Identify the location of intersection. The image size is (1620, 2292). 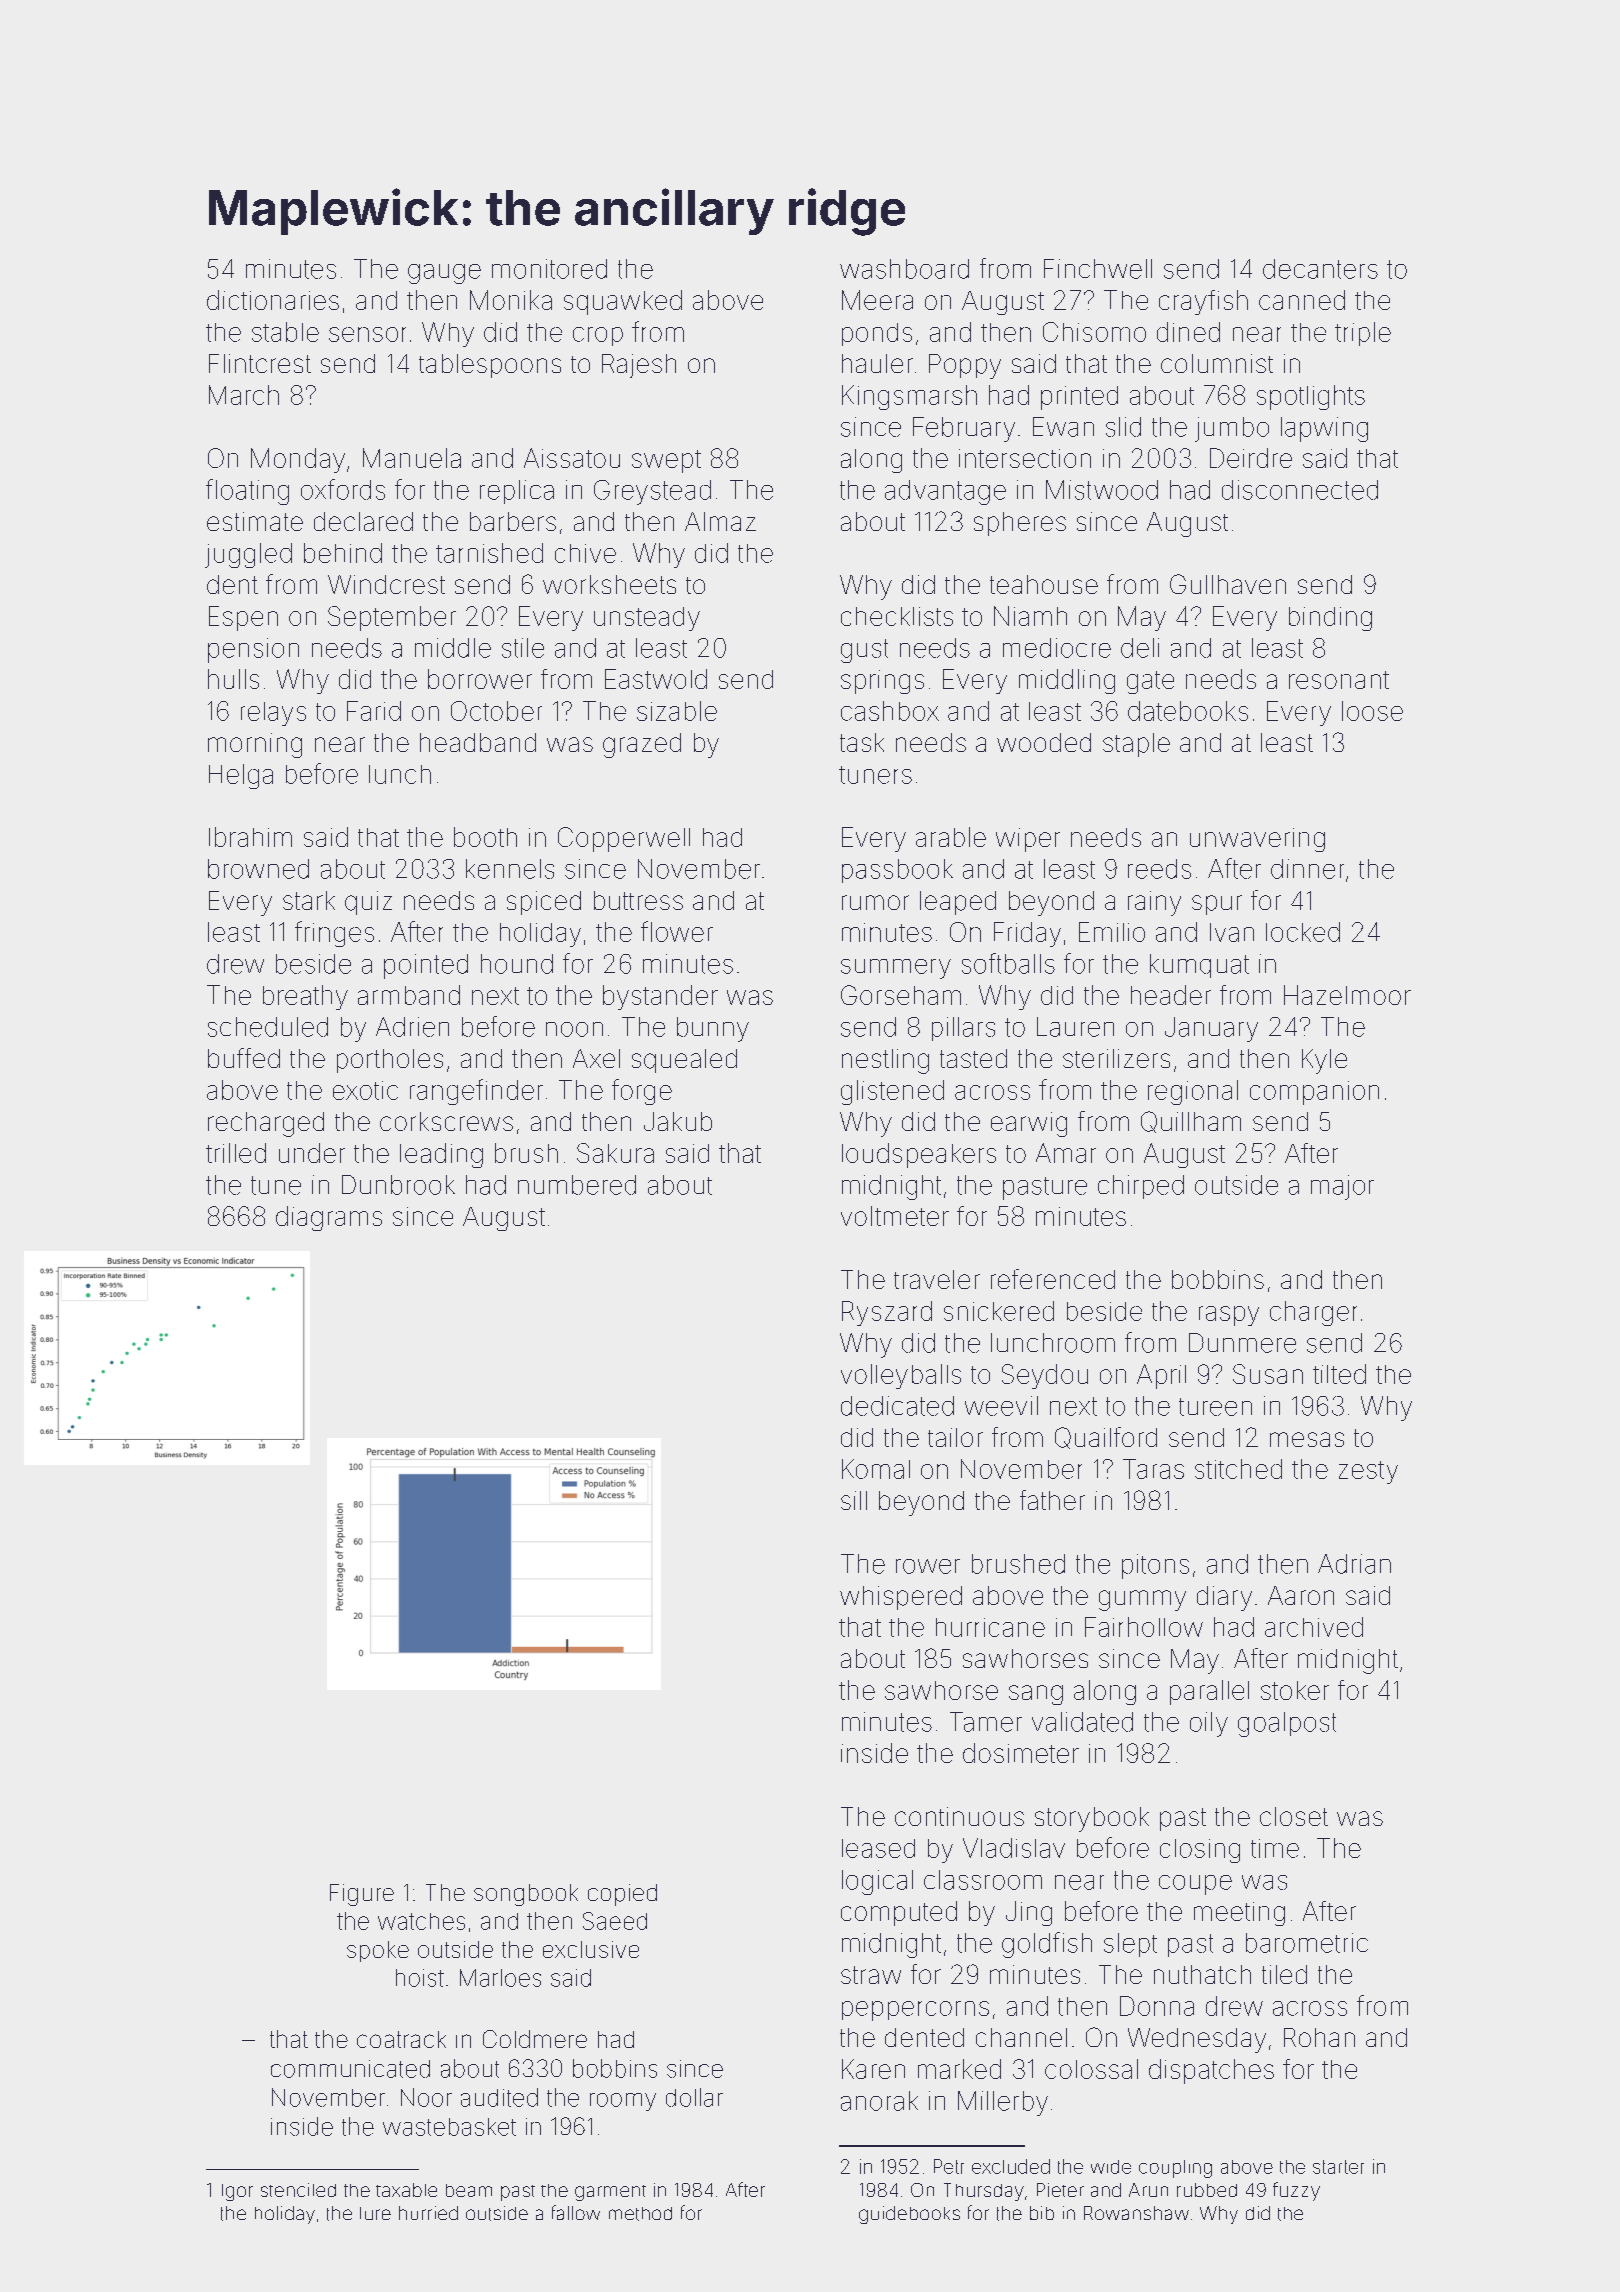
(1025, 458).
